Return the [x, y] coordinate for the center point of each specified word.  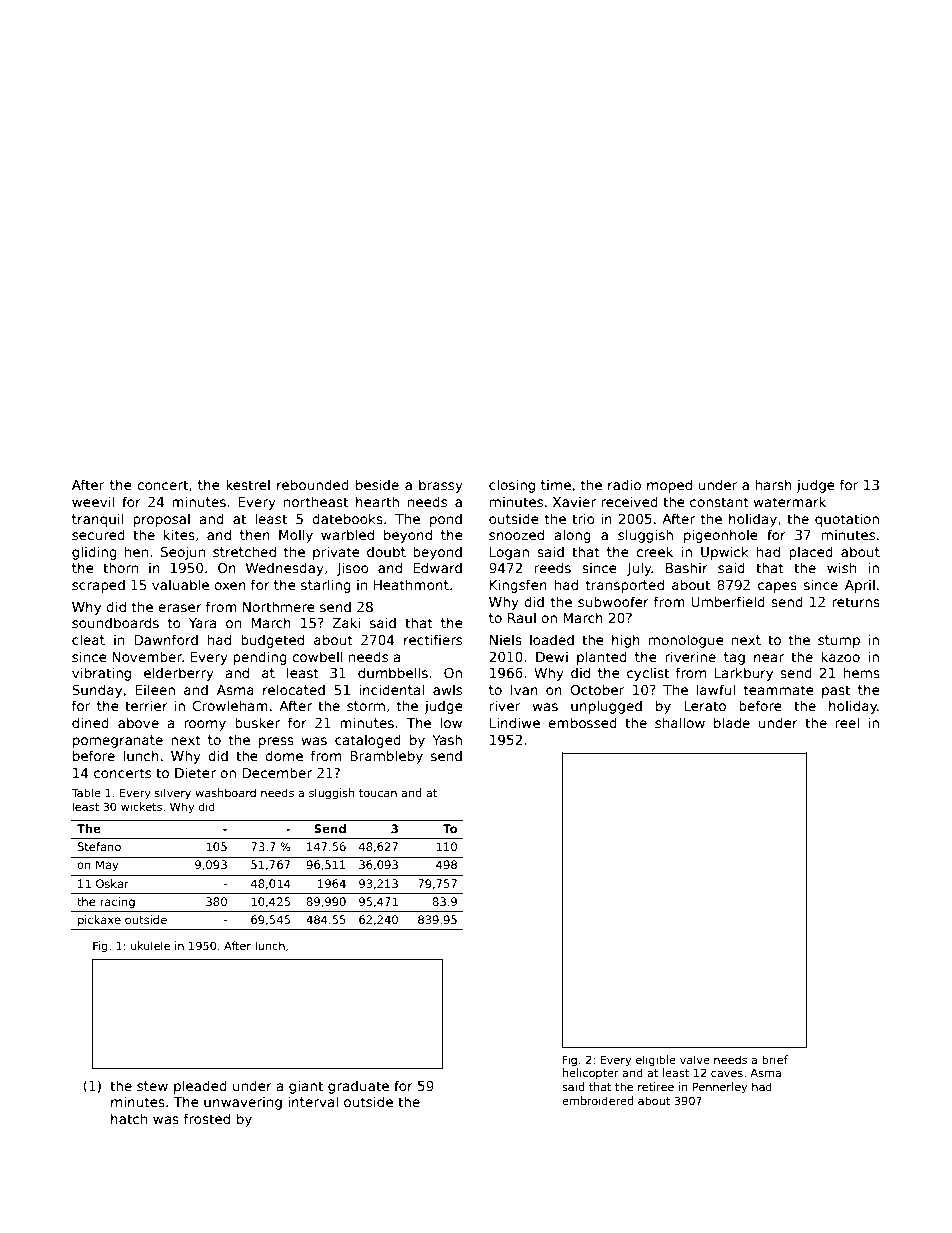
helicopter [591, 1073]
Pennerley [720, 1088]
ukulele [150, 945]
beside [377, 484]
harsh [774, 484]
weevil [93, 501]
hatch [129, 1118]
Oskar [112, 883]
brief [775, 1059]
